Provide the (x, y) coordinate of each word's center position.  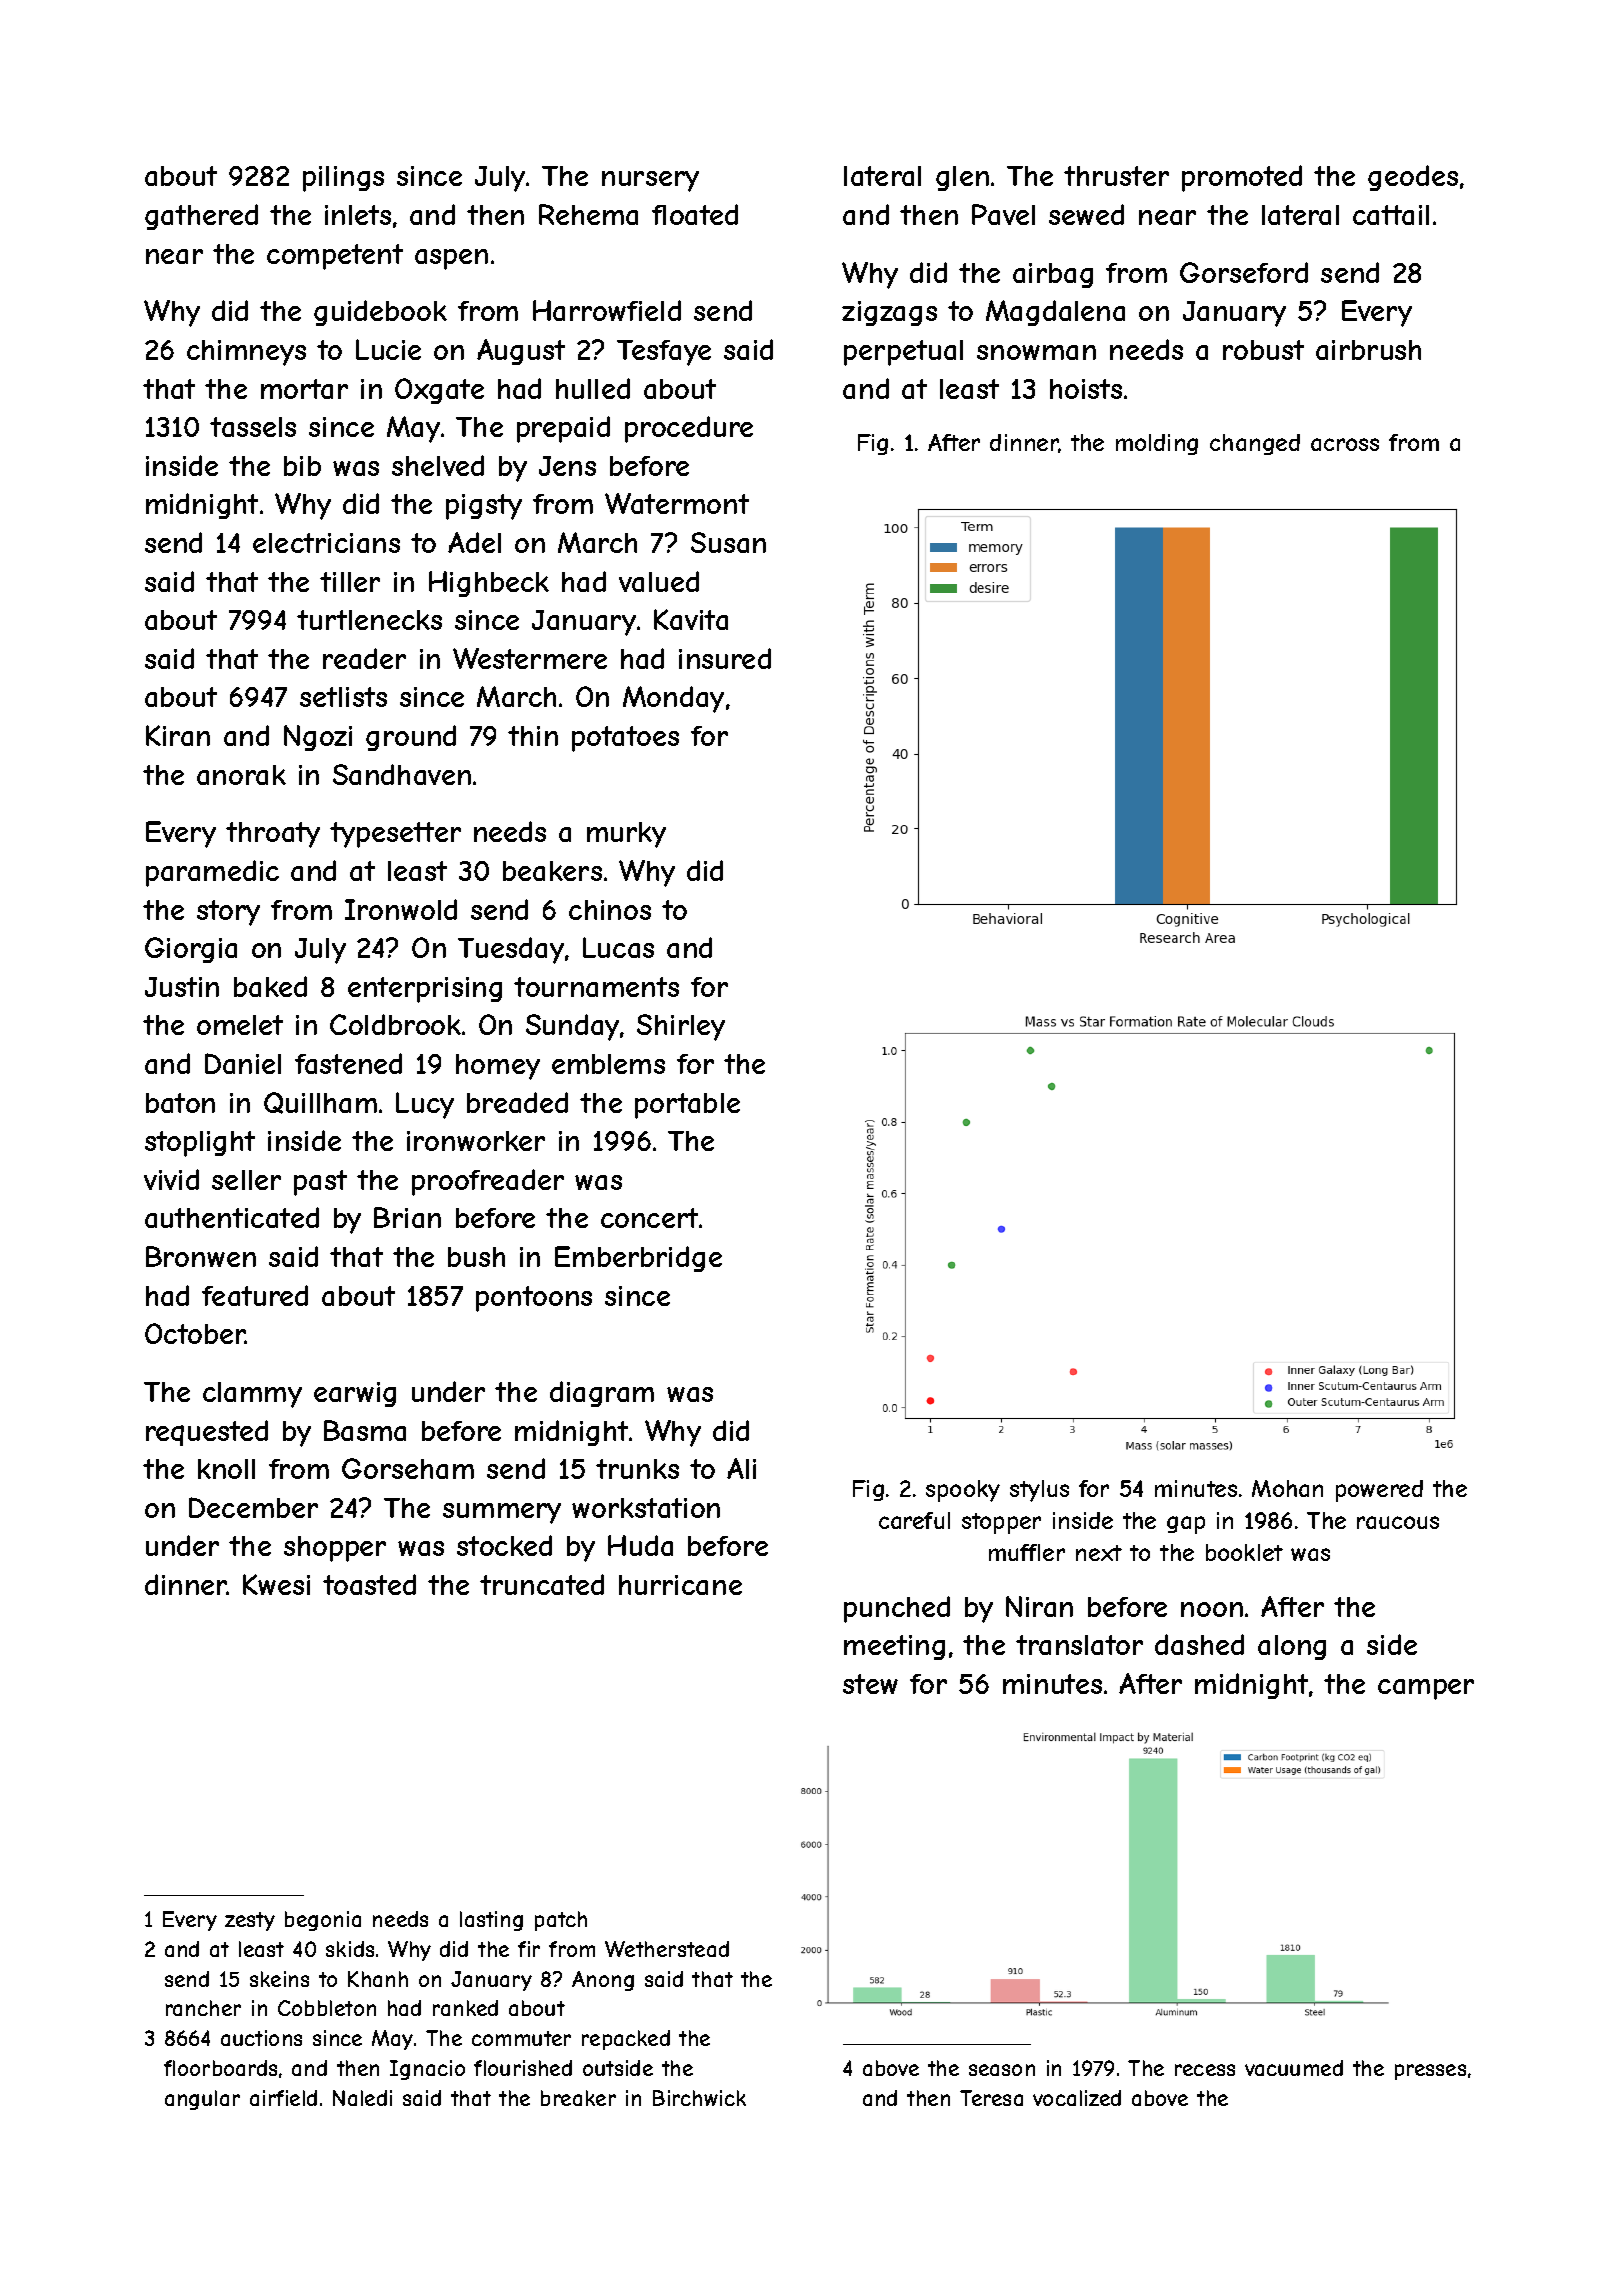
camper (1426, 1689)
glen (962, 178)
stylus (1039, 1491)
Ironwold (401, 909)
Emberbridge (638, 1259)
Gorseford (1244, 272)
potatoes (625, 739)
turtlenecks (369, 620)
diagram (602, 1394)
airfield (283, 2098)
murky (626, 835)
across (1345, 444)
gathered (201, 217)
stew (870, 1684)
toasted (369, 1584)
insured (725, 658)
